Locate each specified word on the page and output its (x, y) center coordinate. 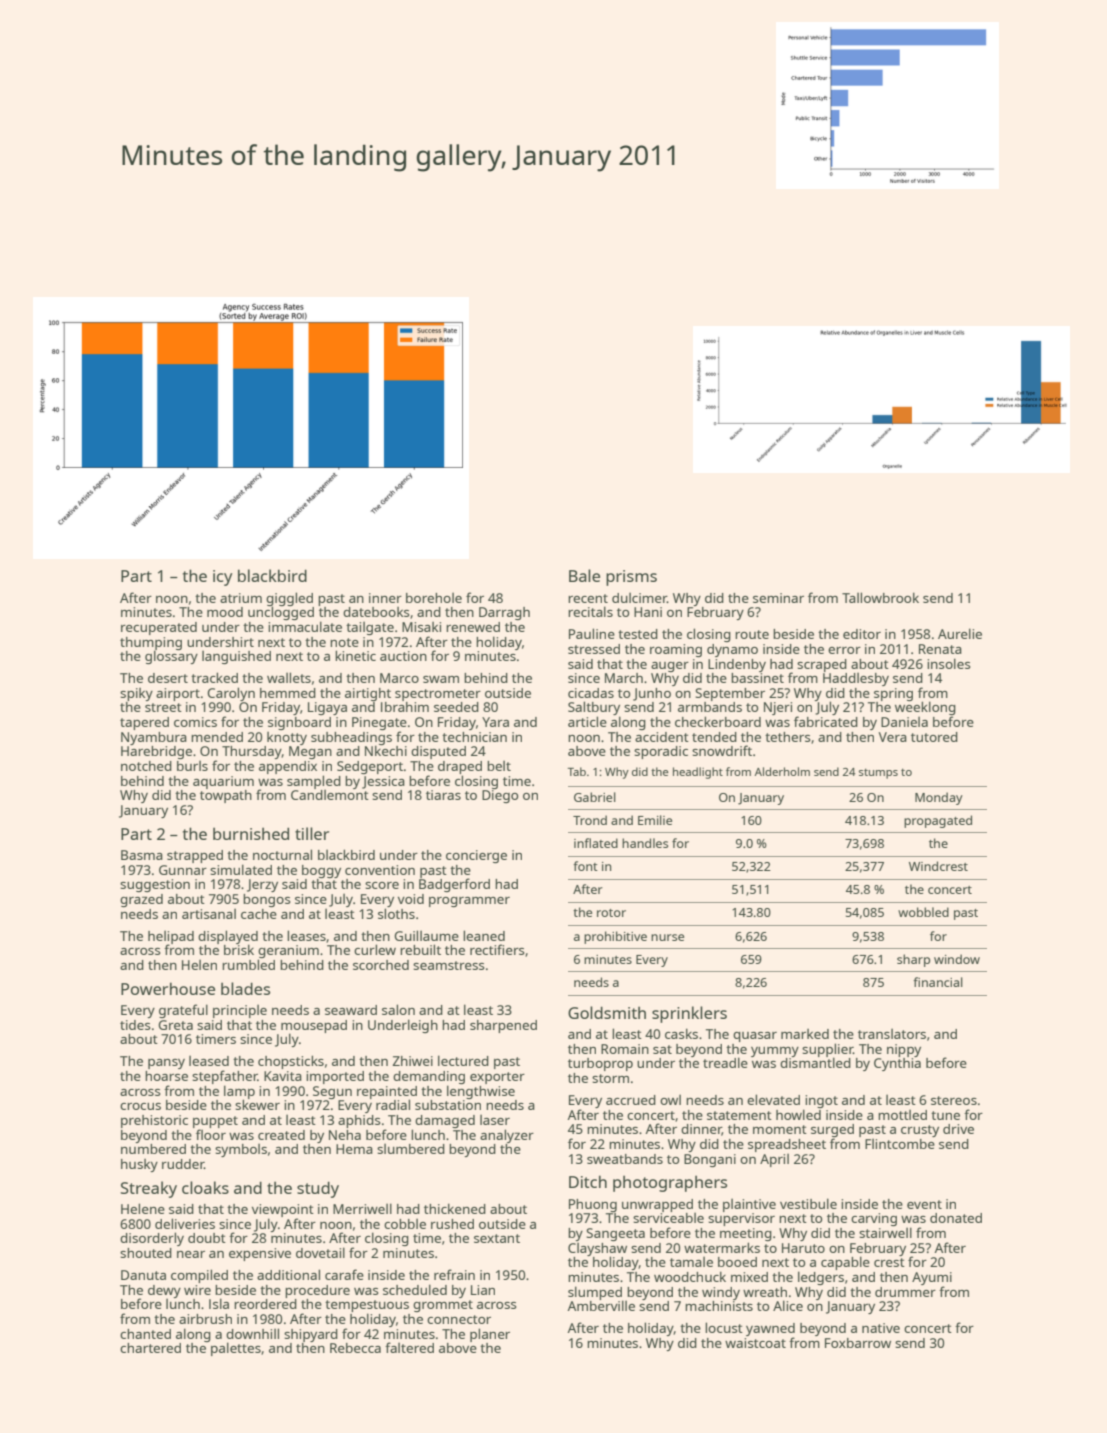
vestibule (808, 1203)
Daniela (904, 722)
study (318, 1190)
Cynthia (897, 1064)
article (587, 721)
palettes (236, 1349)
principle (240, 1011)
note (344, 642)
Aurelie (960, 633)
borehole (434, 598)
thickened (455, 1209)
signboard (299, 723)
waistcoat (755, 1343)
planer (490, 1335)
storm (610, 1078)
